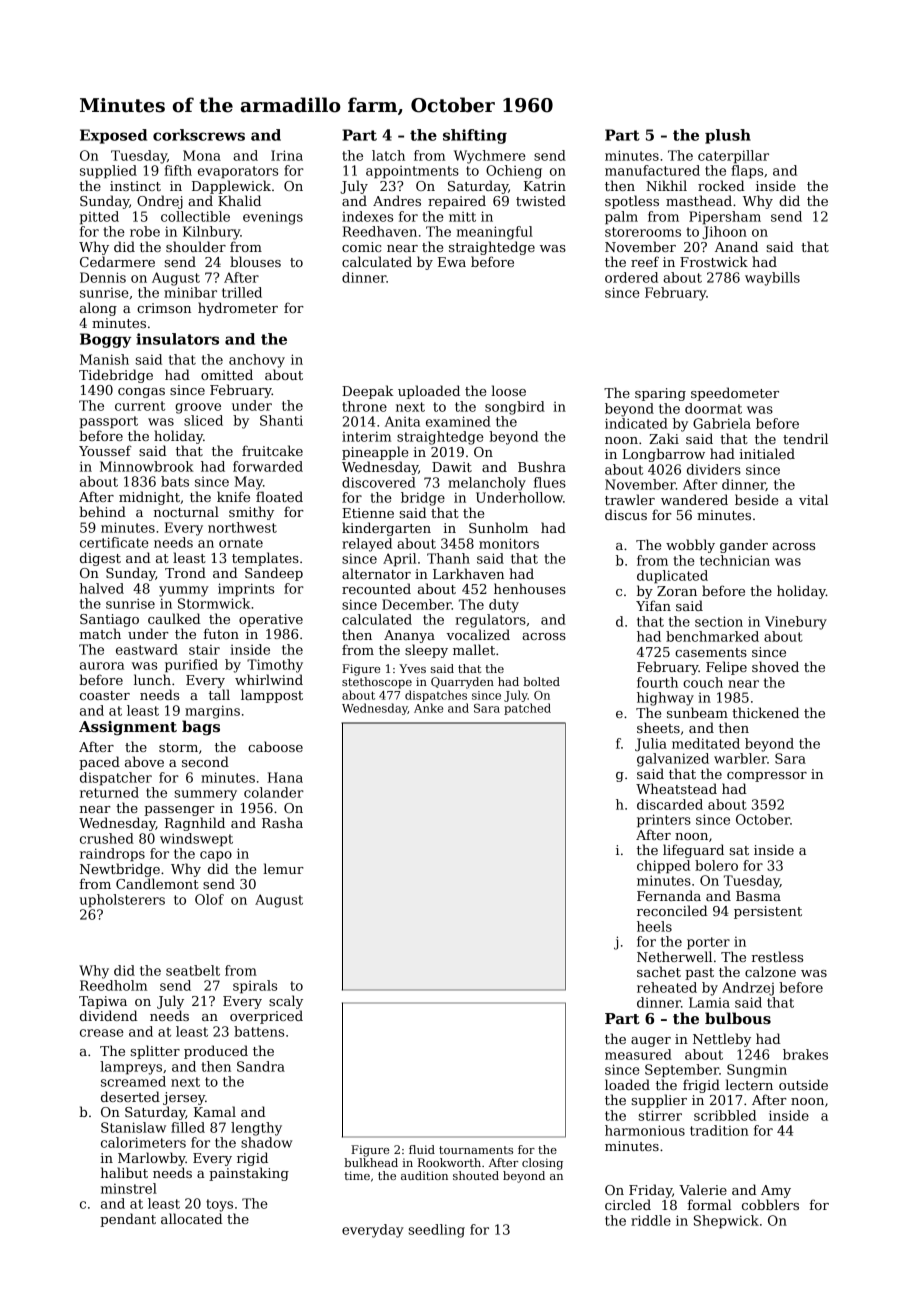 The height and width of the screenshot is (1316, 908). What do you see at coordinates (758, 896) in the screenshot?
I see `Basma` at bounding box center [758, 896].
